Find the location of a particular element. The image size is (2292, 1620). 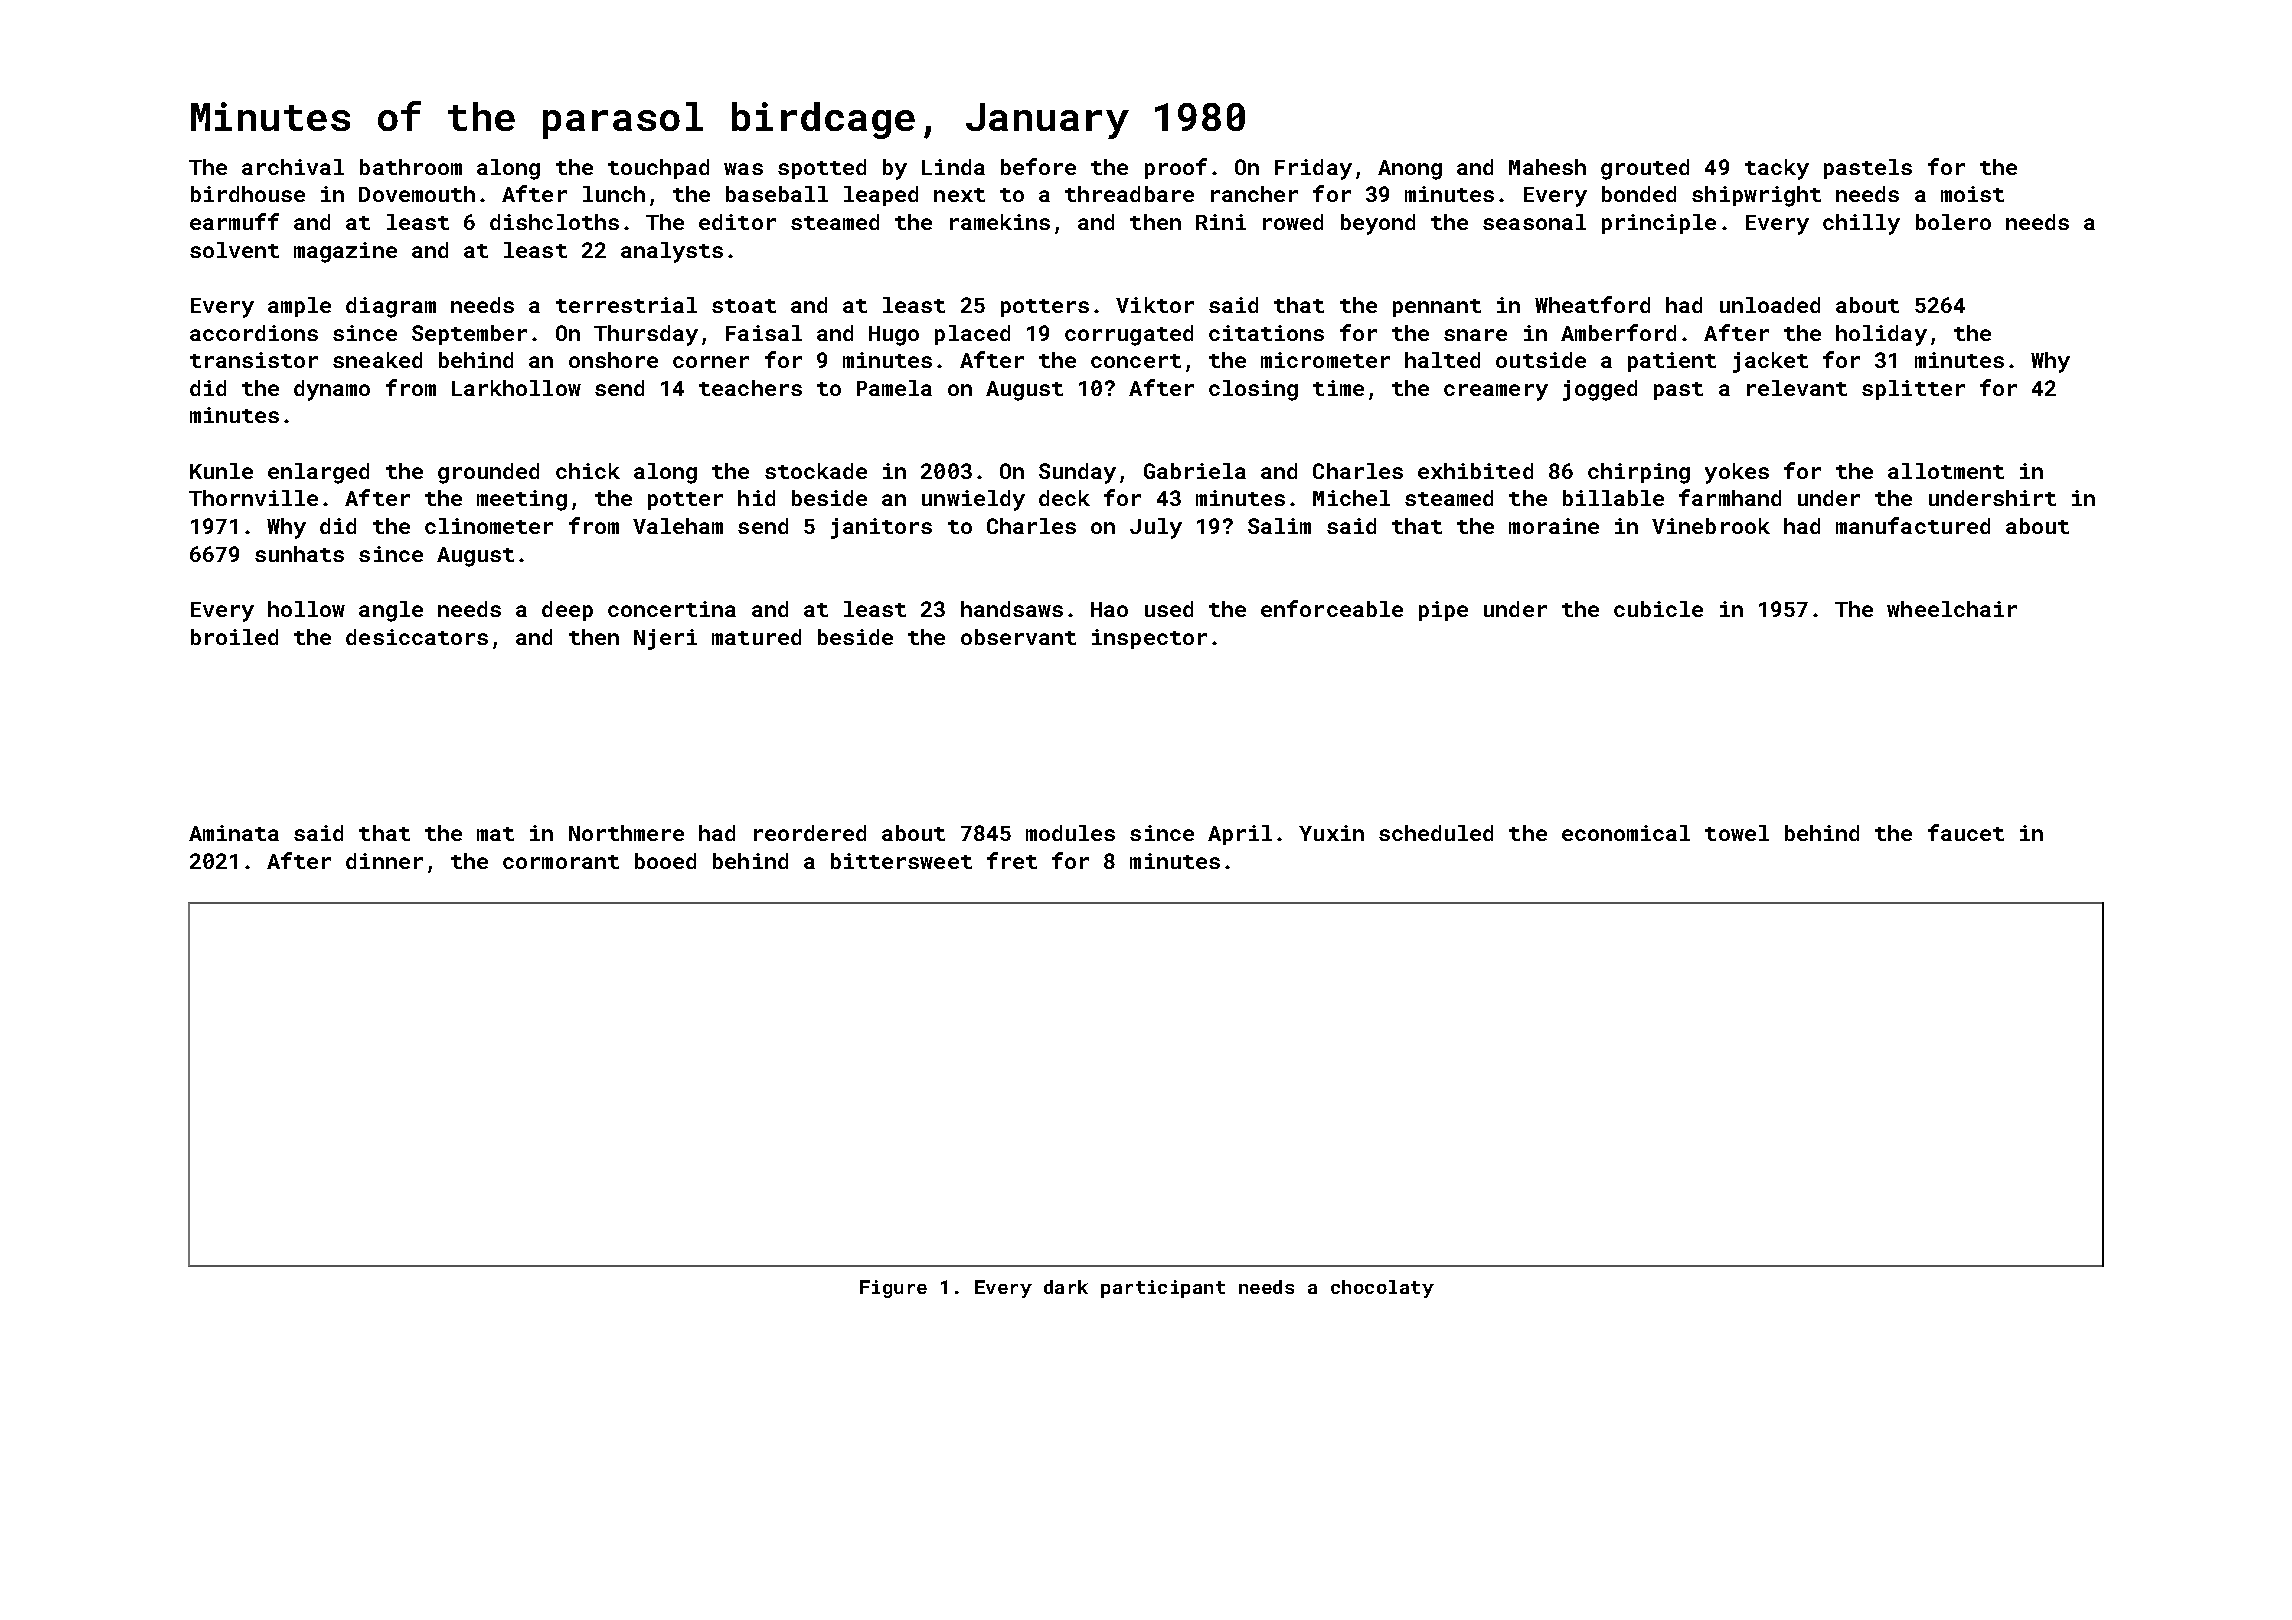

Figure is located at coordinates (893, 1289).
